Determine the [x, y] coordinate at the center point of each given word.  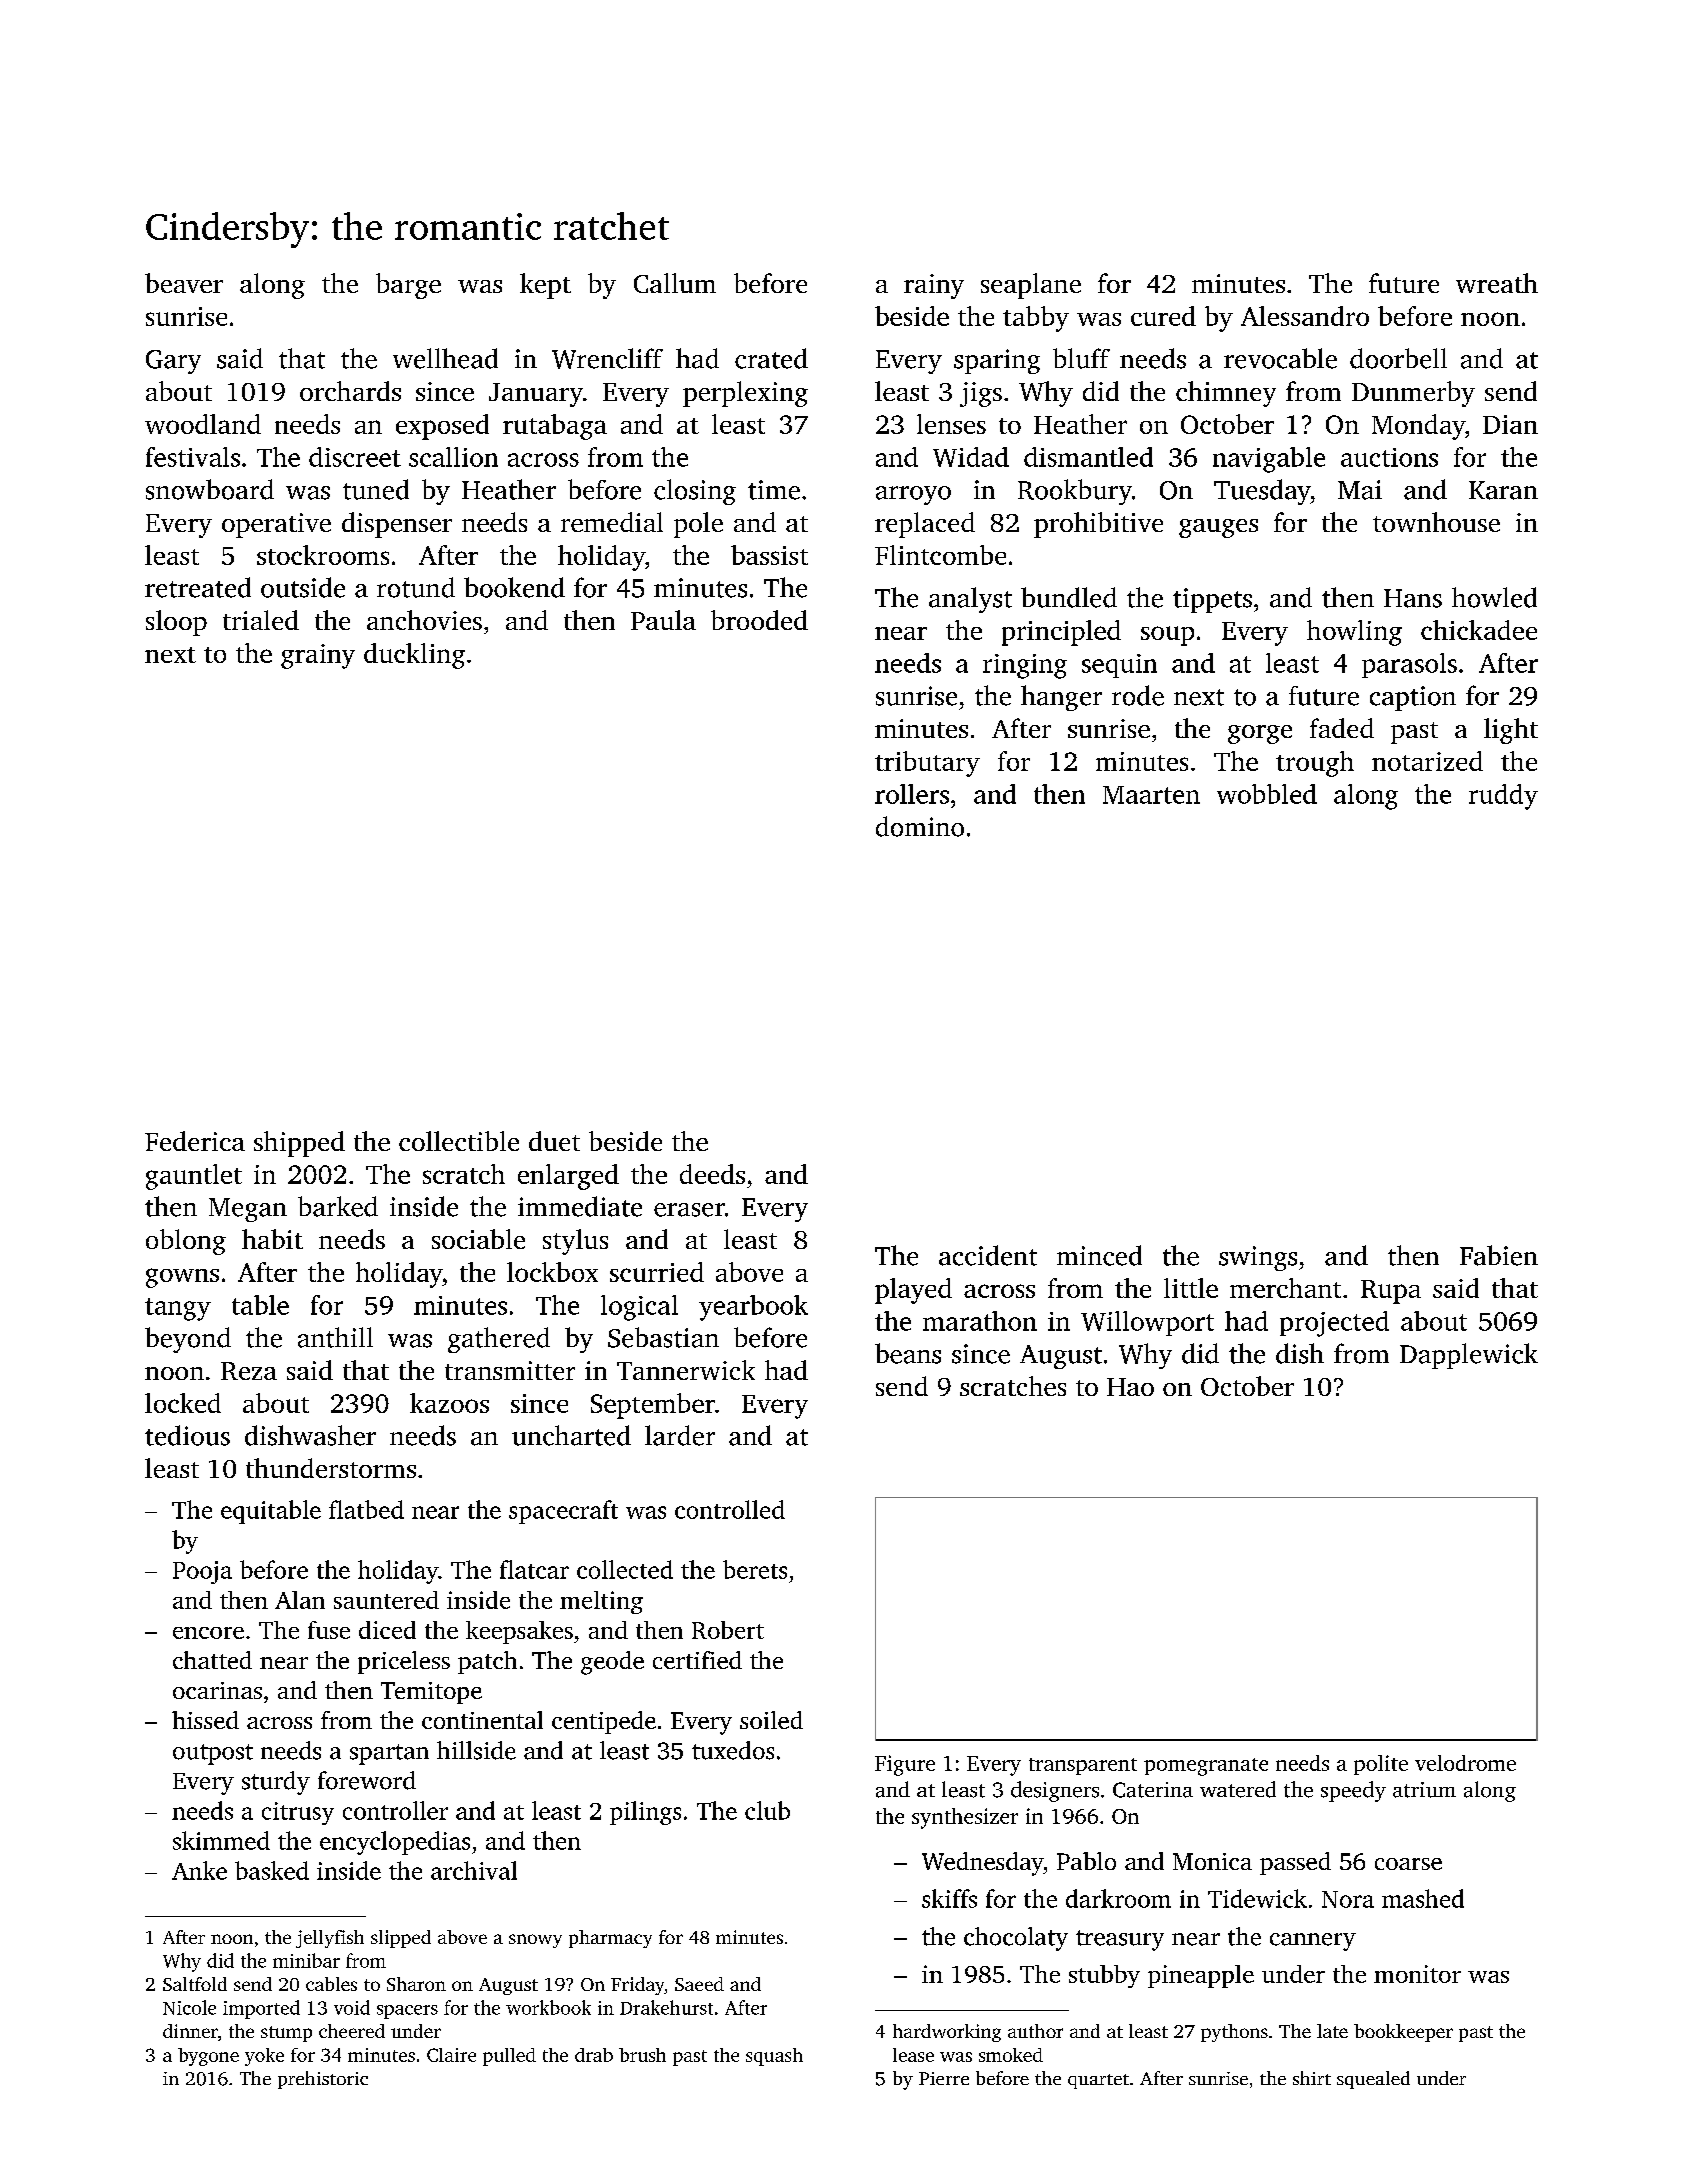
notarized [1427, 761]
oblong [186, 1242]
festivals [193, 457]
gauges [1218, 528]
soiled [771, 1720]
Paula [663, 620]
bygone [208, 2057]
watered [1238, 1789]
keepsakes [519, 1632]
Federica [195, 1141]
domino [920, 826]
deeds [712, 1174]
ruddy [1503, 797]
